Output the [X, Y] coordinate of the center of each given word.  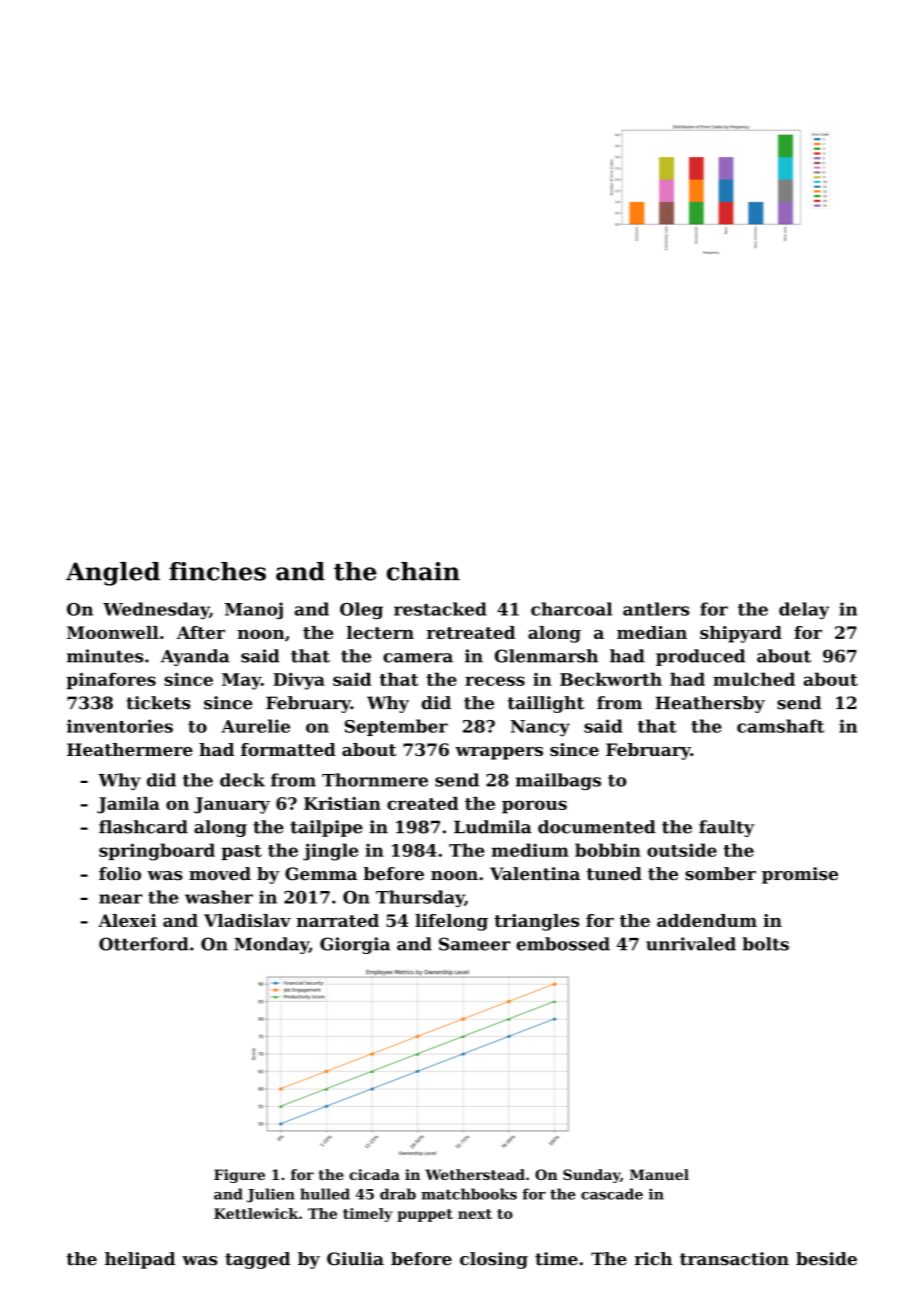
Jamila [128, 805]
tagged [257, 1260]
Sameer [474, 944]
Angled [113, 574]
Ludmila [493, 827]
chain [423, 571]
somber [720, 874]
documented [597, 827]
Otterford [144, 944]
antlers [656, 609]
